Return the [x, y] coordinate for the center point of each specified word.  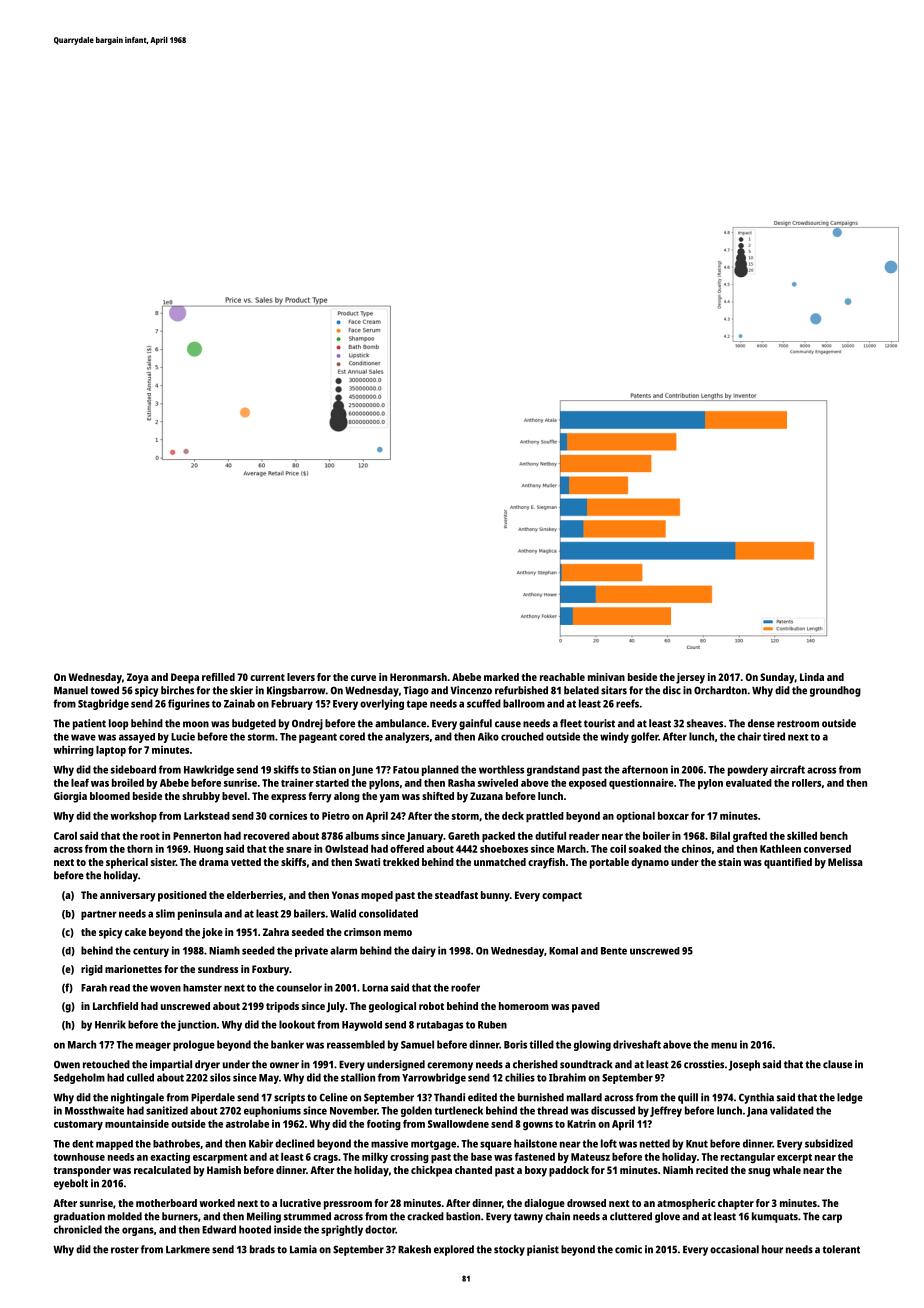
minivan [606, 677]
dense [761, 723]
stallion [358, 1077]
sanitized [167, 1110]
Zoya [138, 678]
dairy [424, 951]
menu [724, 1045]
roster [125, 1250]
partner [99, 915]
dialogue [544, 1204]
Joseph [744, 1065]
